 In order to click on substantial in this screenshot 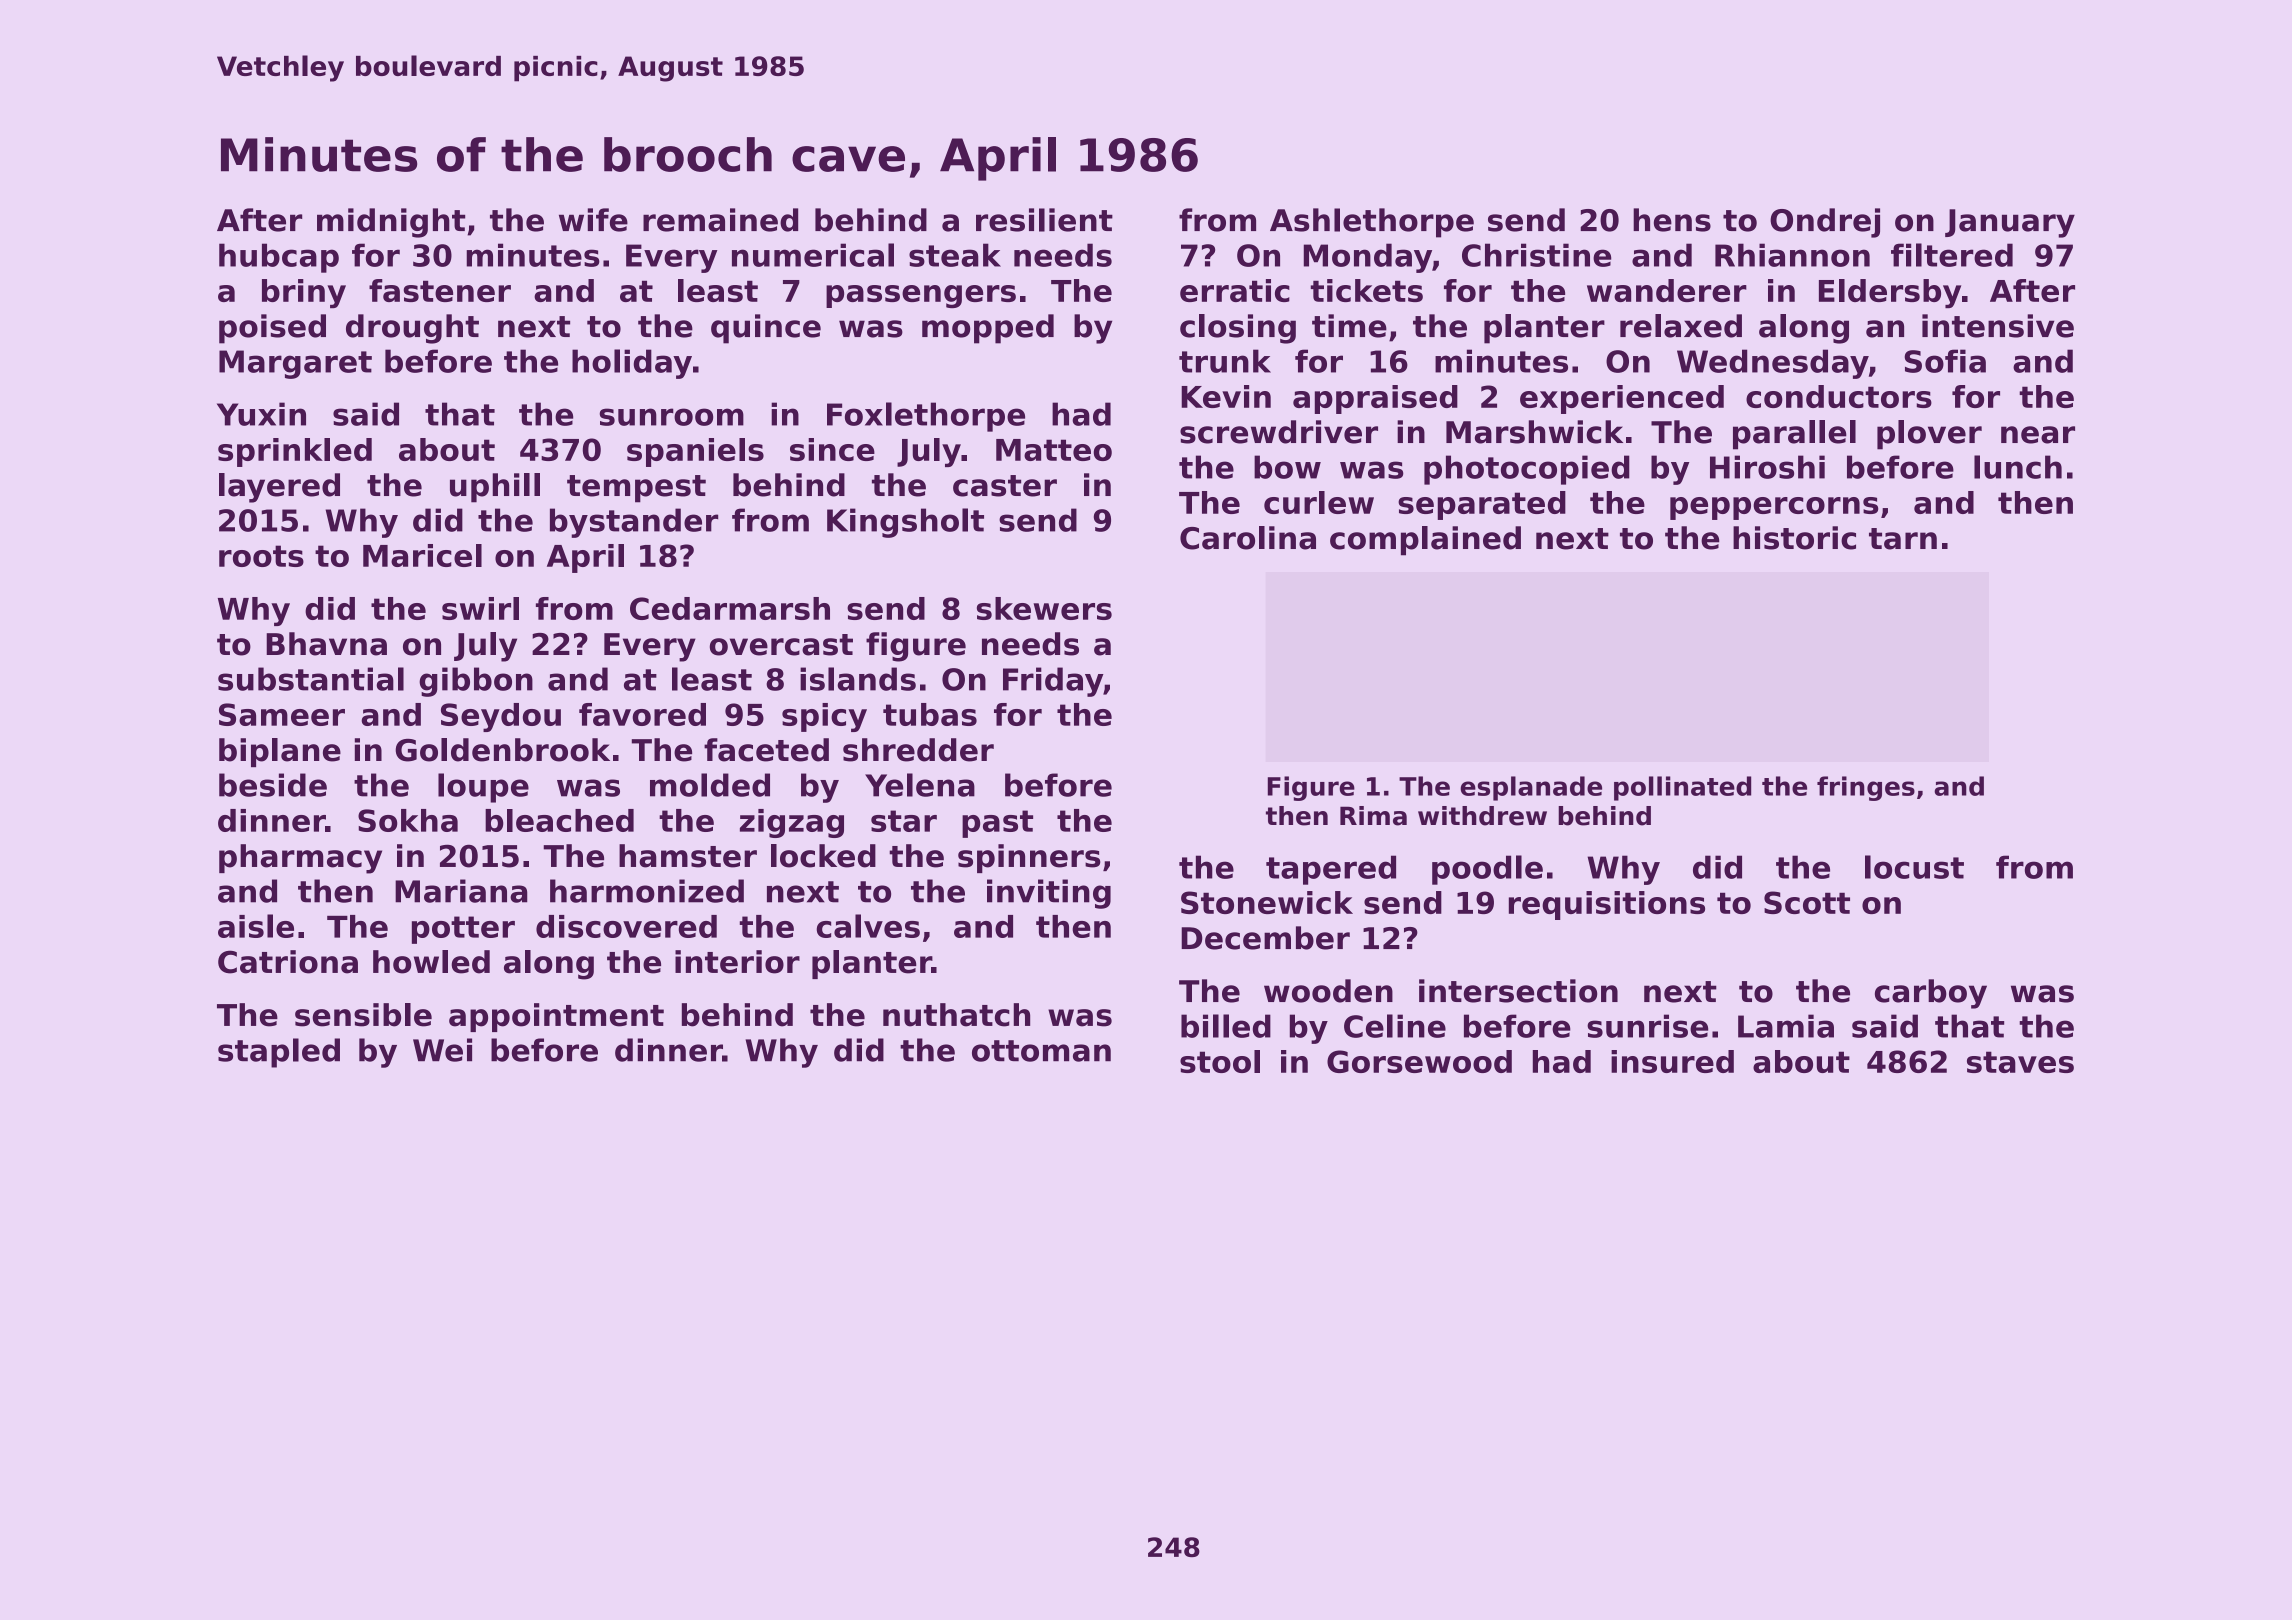, I will do `click(311, 679)`.
